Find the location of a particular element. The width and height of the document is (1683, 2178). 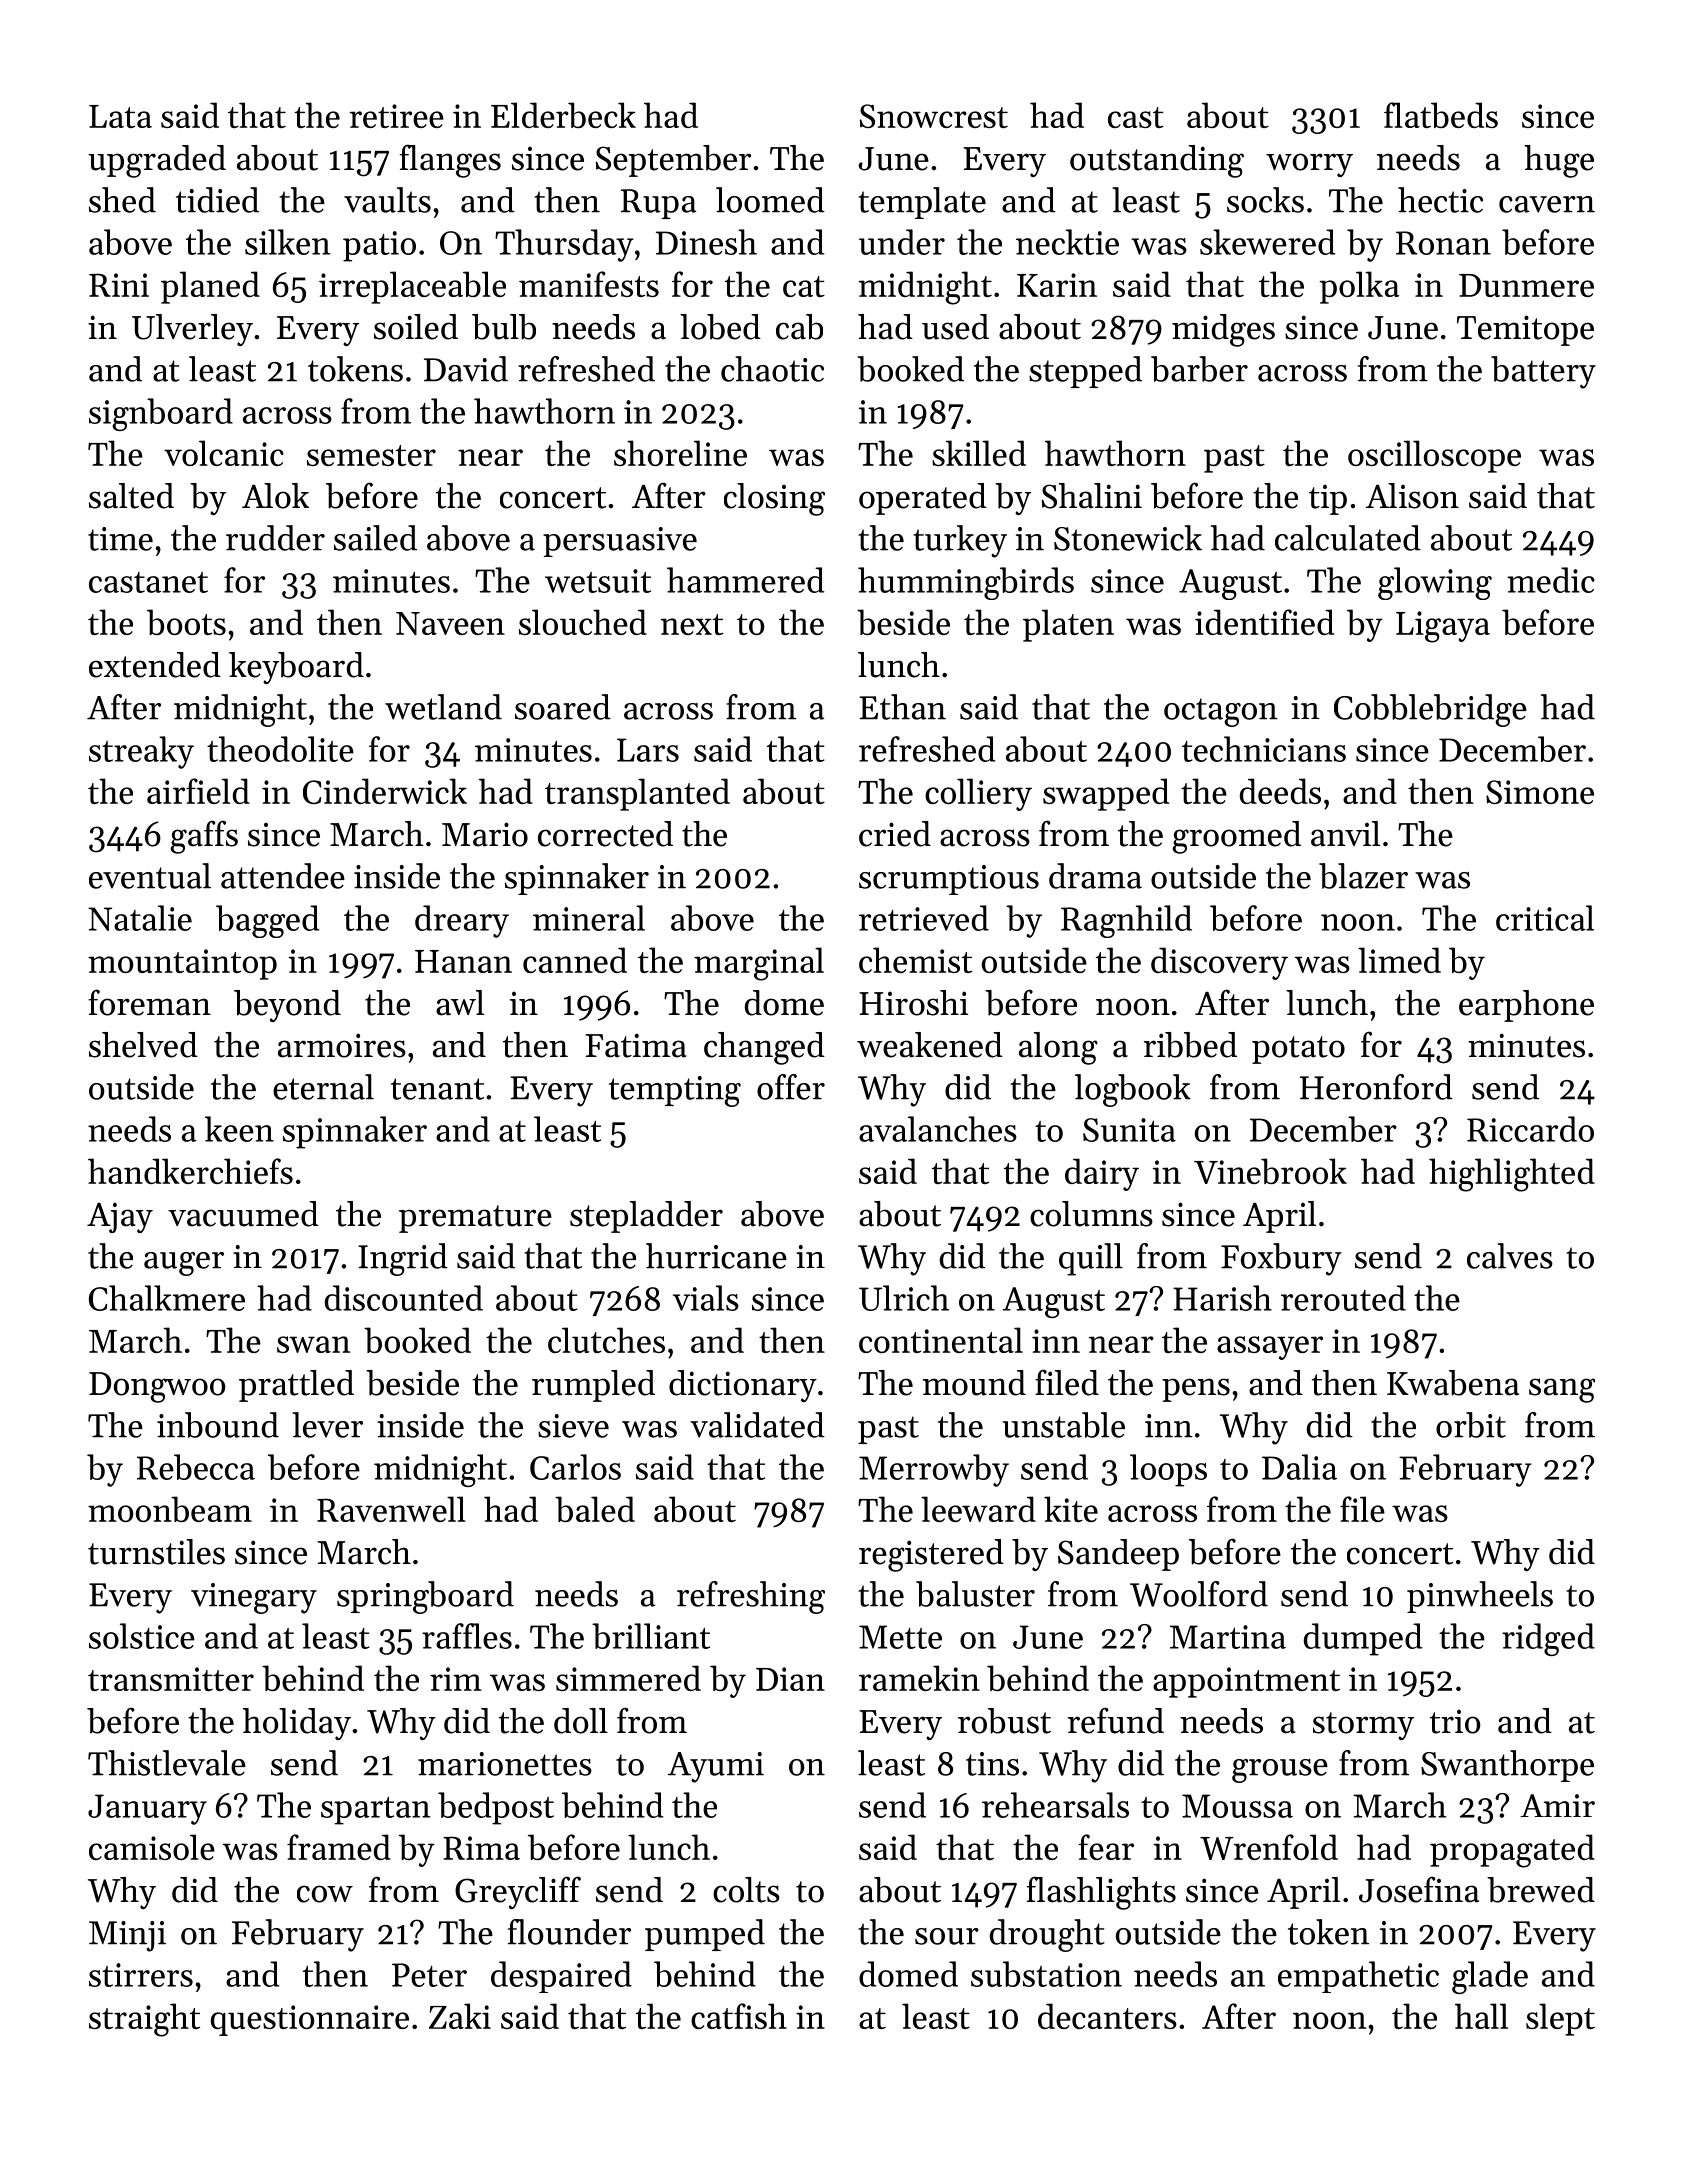

eternal is located at coordinates (323, 1087).
